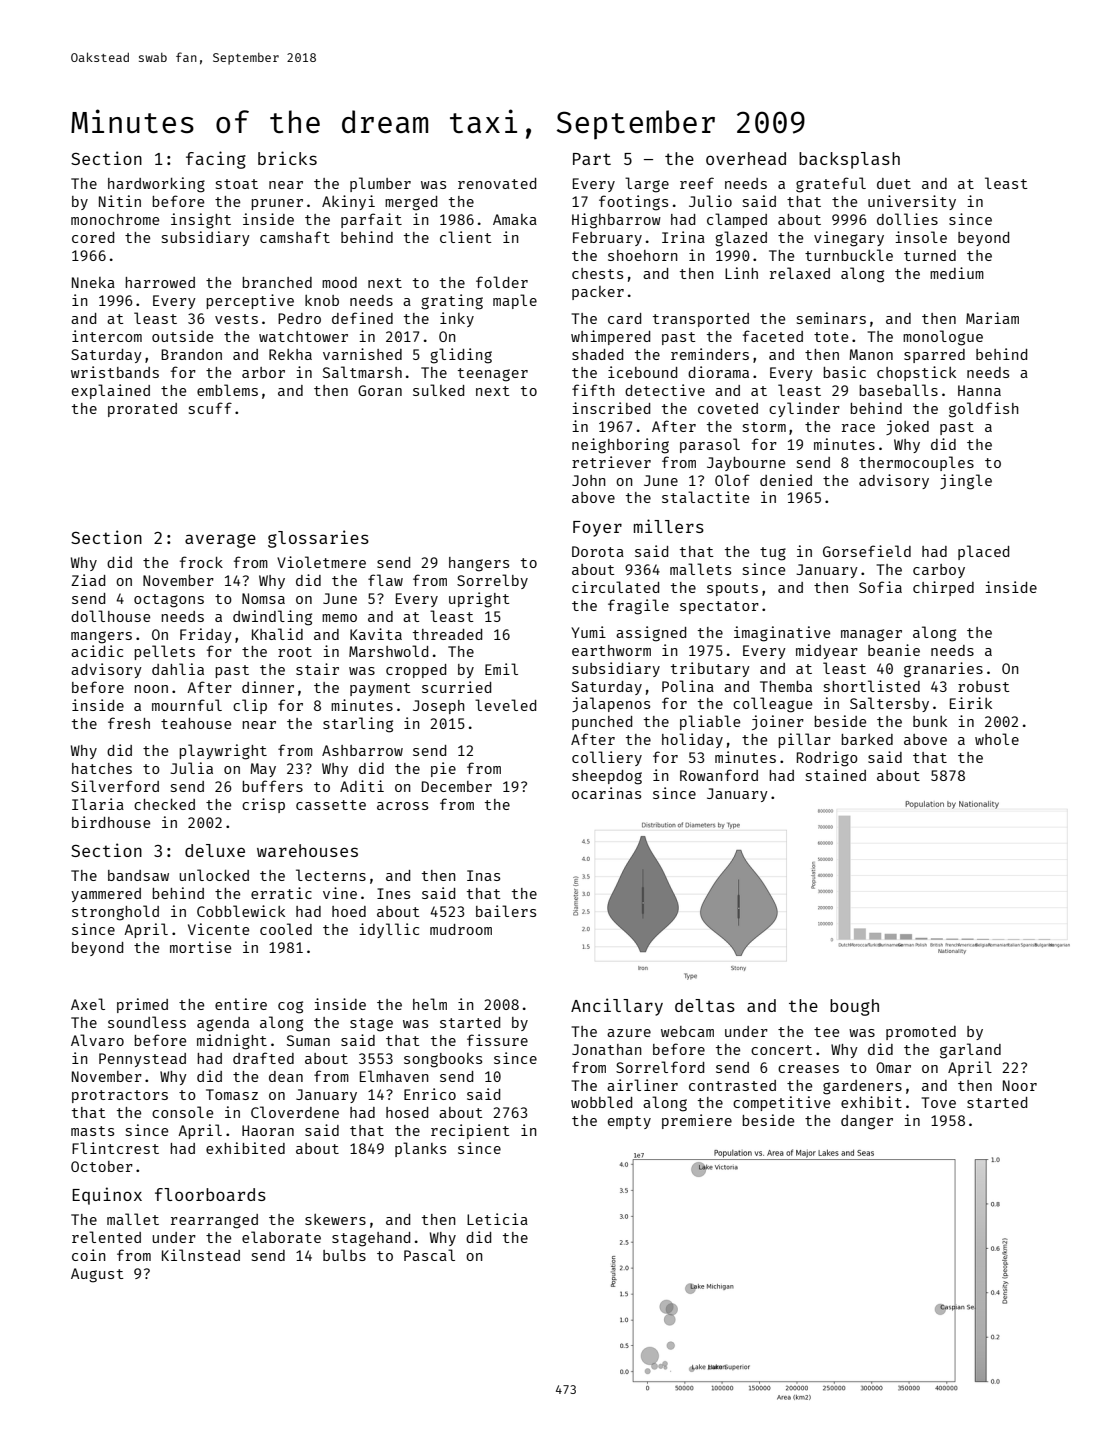  What do you see at coordinates (592, 159) in the screenshot?
I see `Part` at bounding box center [592, 159].
